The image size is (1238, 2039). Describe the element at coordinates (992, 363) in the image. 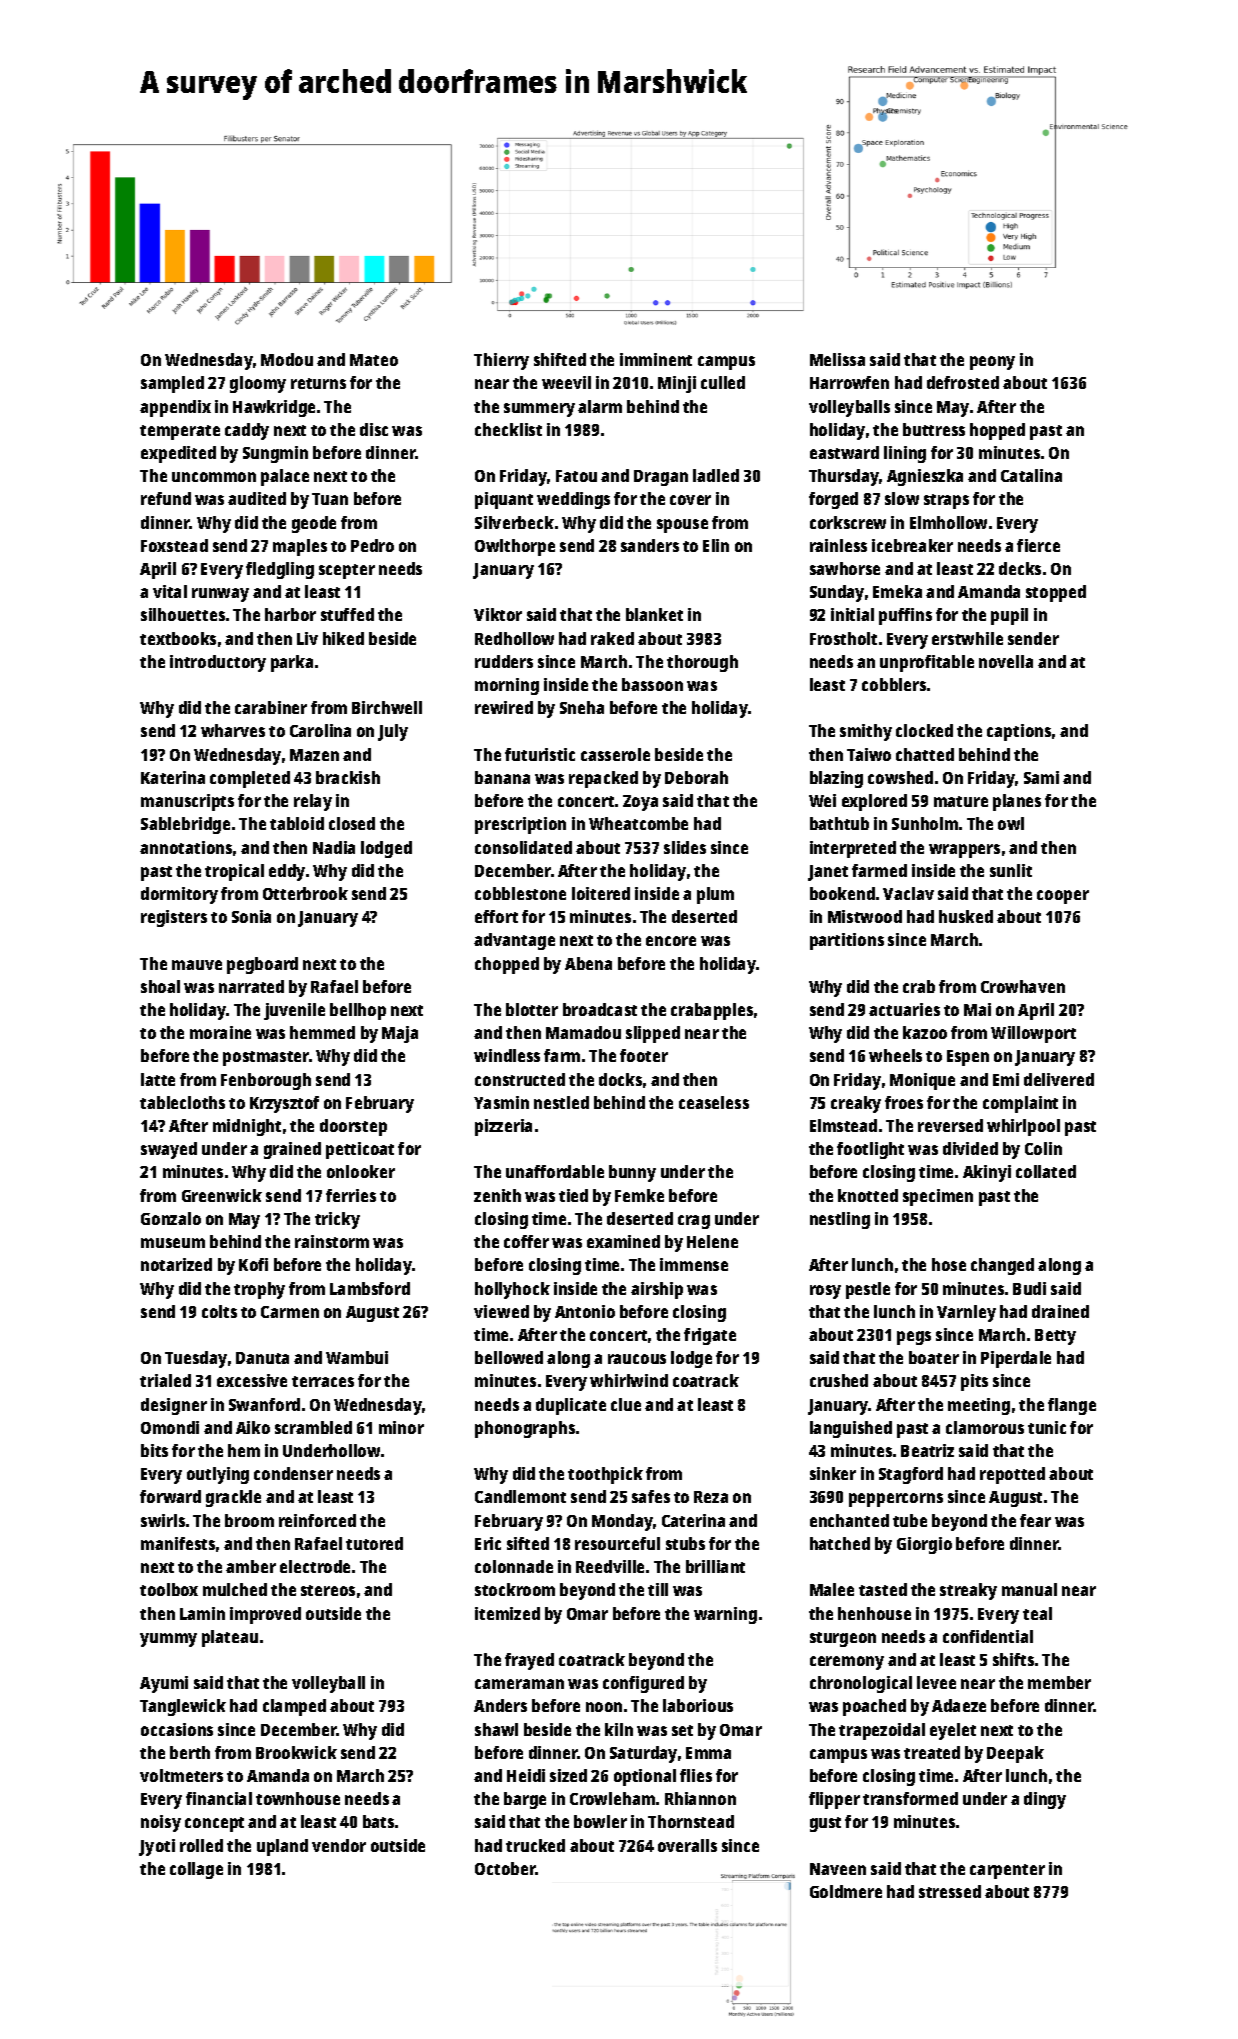

I see `peony` at that location.
